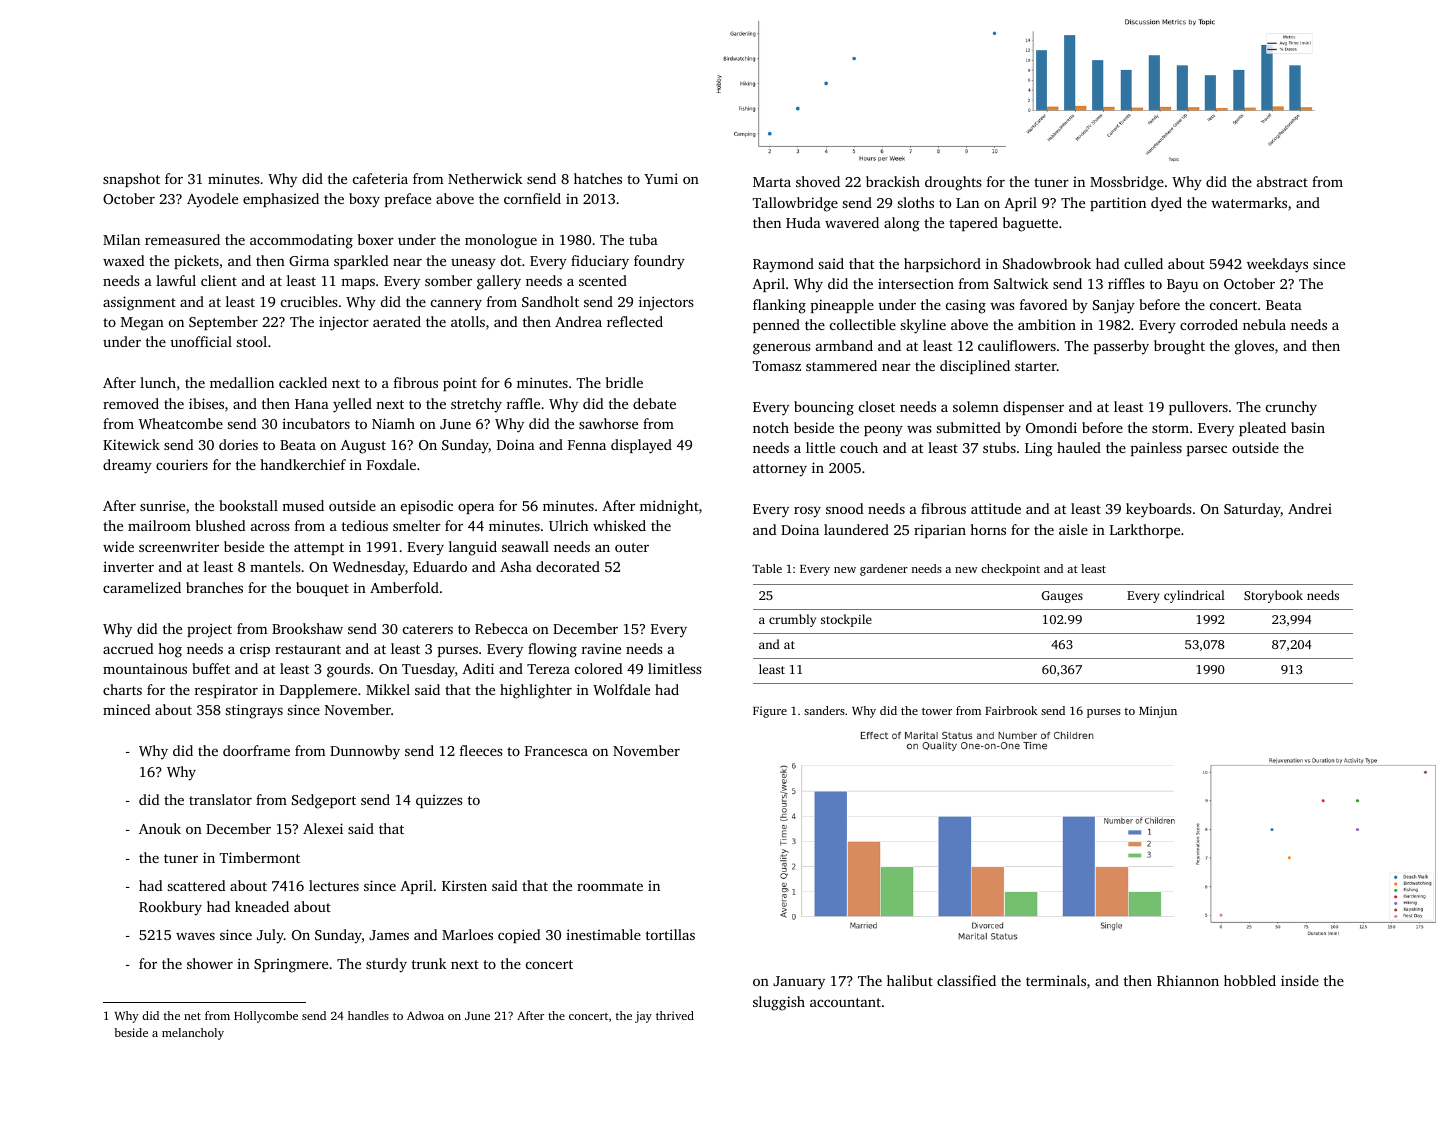  Describe the element at coordinates (767, 568) in the screenshot. I see `Table` at that location.
